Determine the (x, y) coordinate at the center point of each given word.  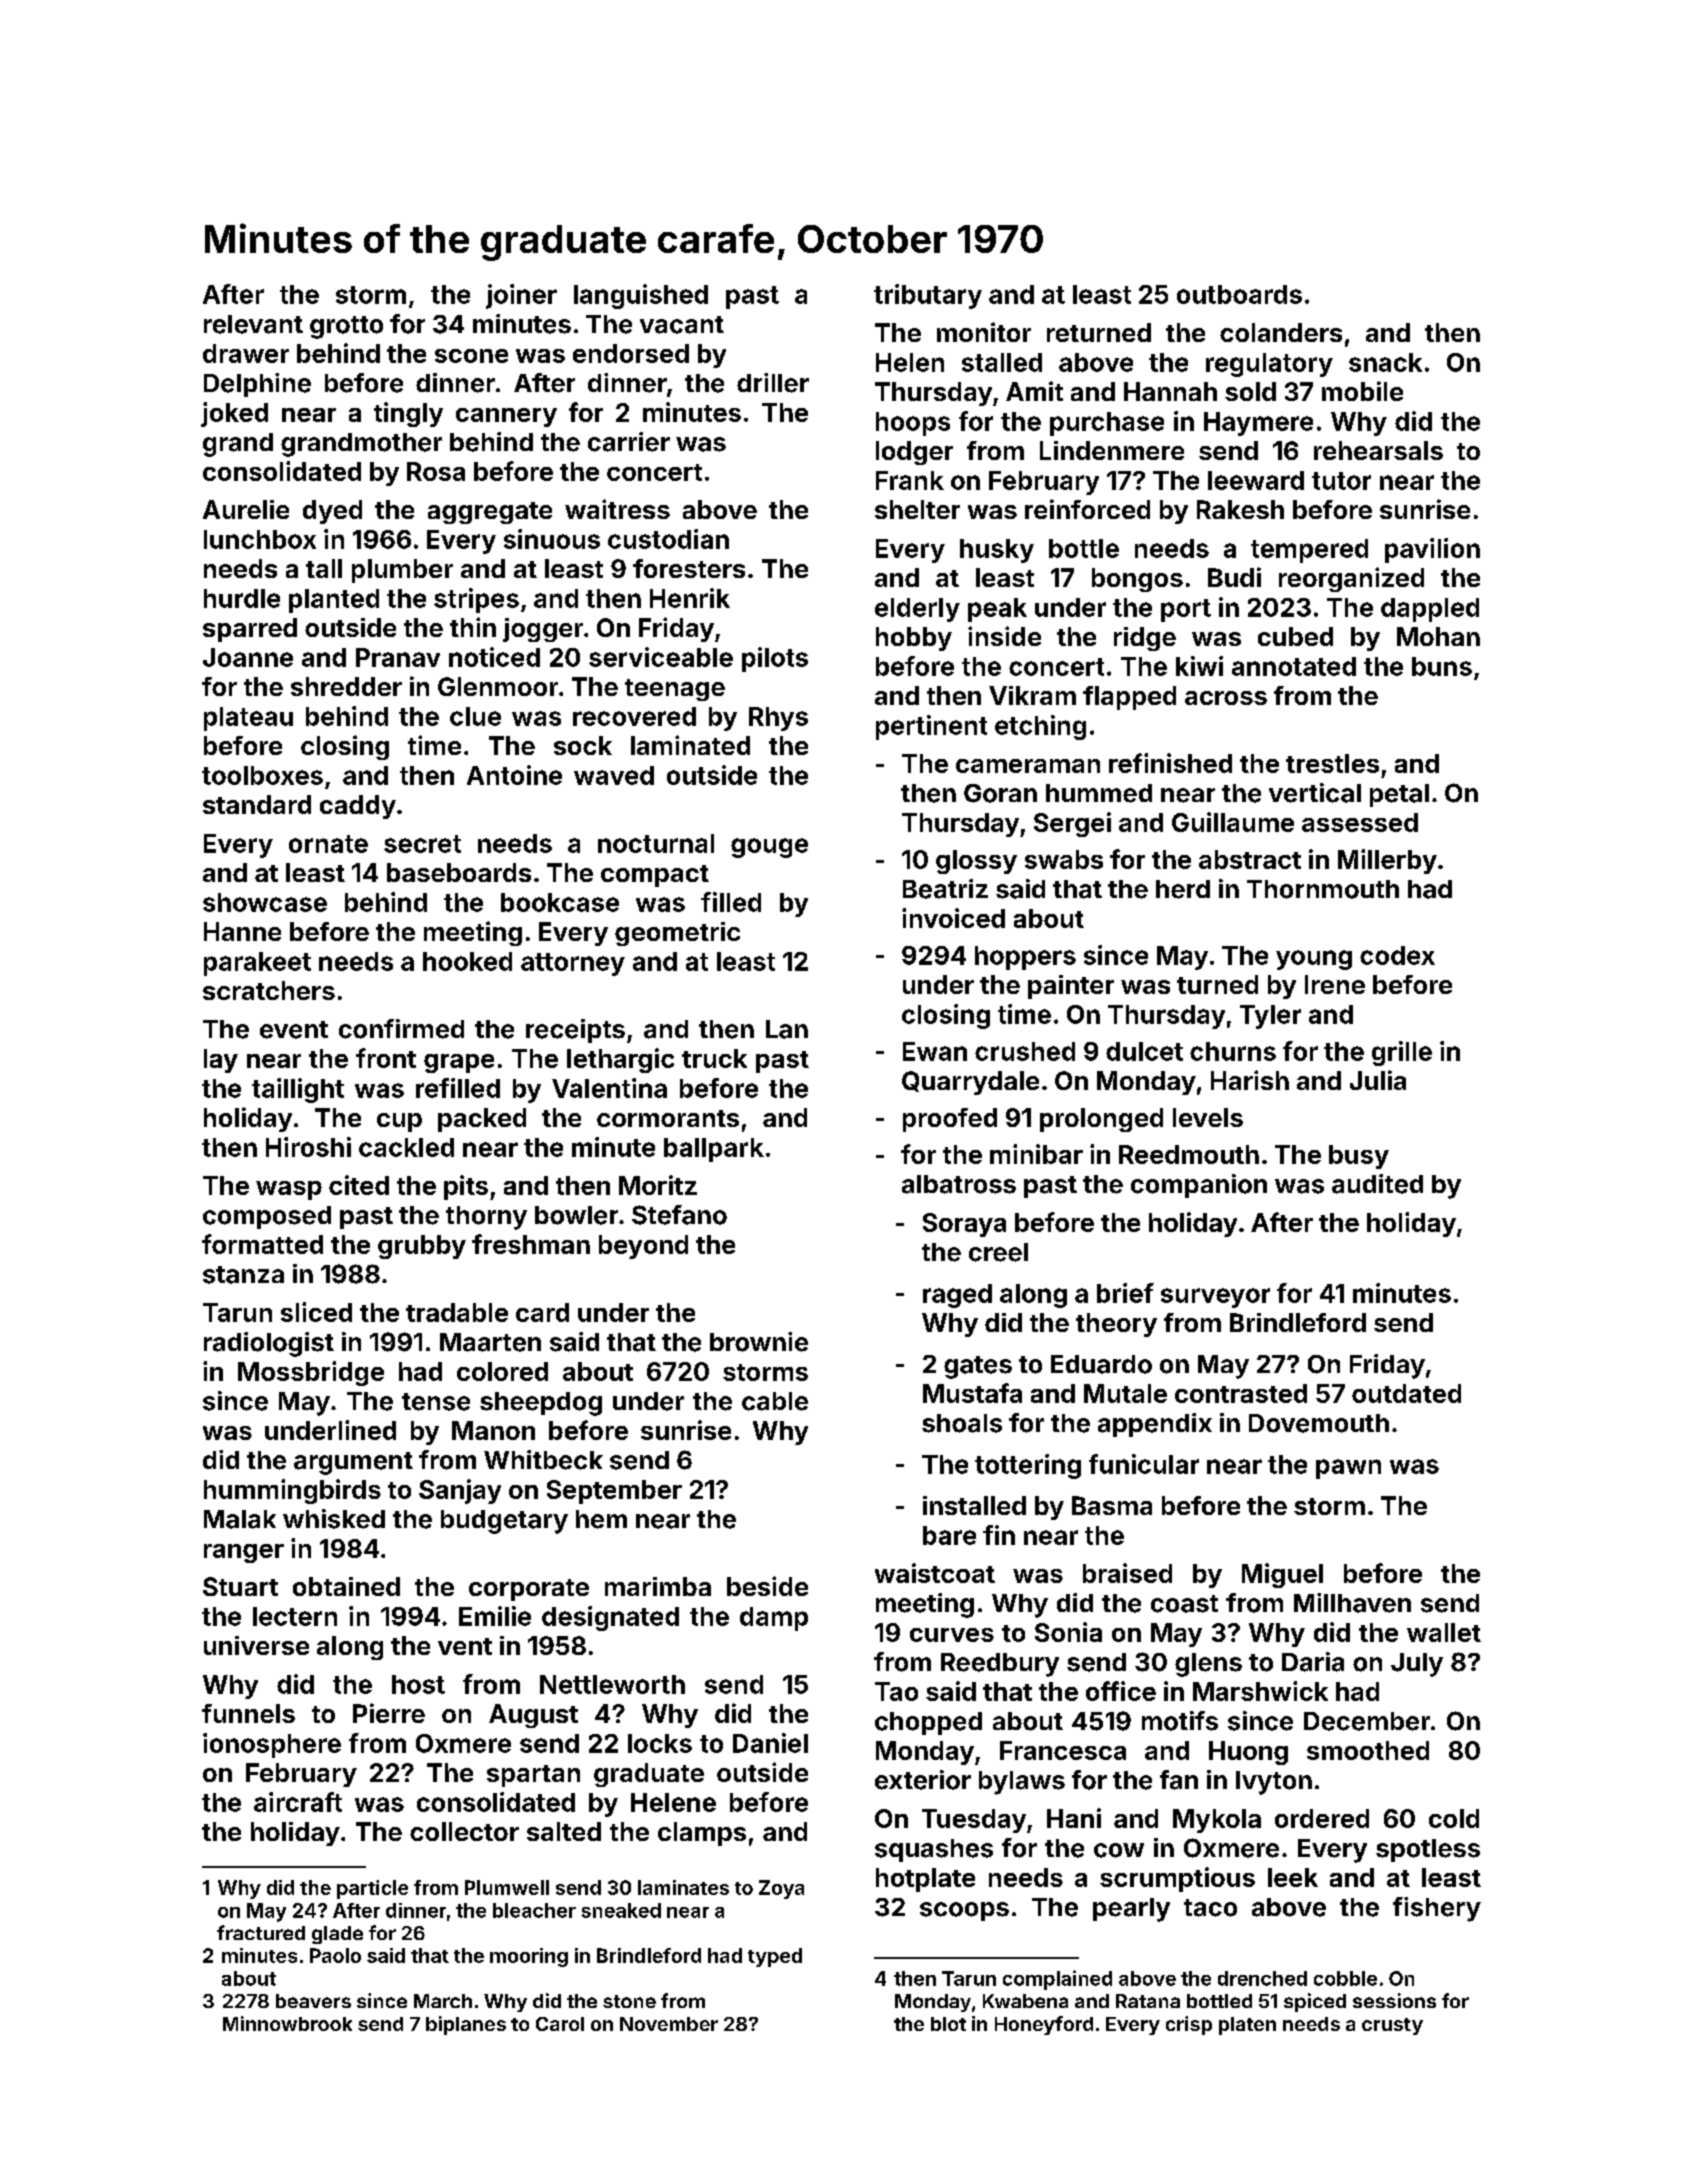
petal (1399, 795)
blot (948, 2024)
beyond (643, 1247)
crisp (1189, 2025)
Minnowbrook (287, 2023)
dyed (332, 512)
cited (359, 1185)
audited (1377, 1184)
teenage (675, 690)
